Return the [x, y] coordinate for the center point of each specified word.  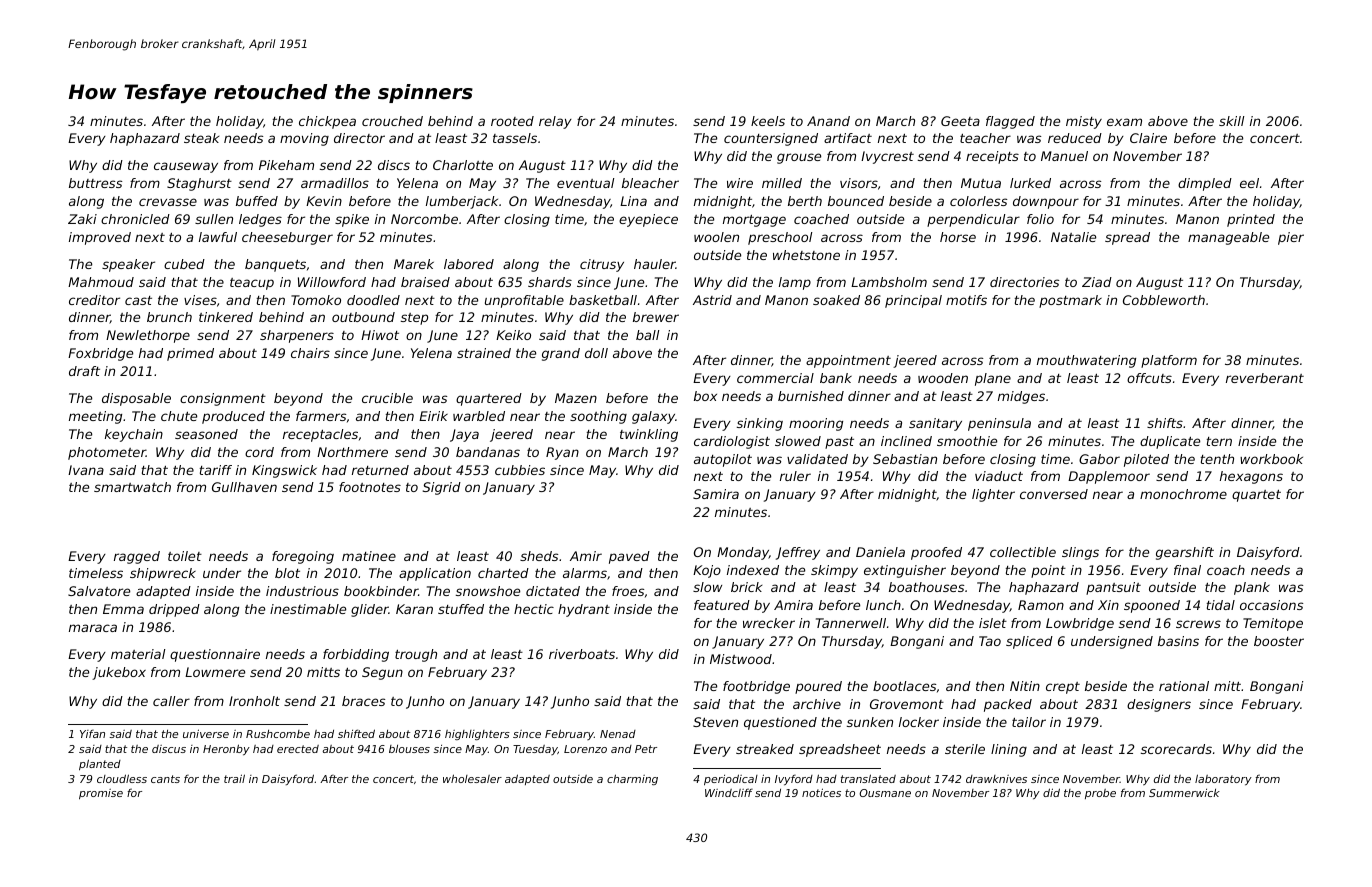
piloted [1146, 460]
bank [836, 378]
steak [201, 138]
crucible [387, 398]
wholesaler [472, 778]
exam [1124, 122]
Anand [828, 121]
